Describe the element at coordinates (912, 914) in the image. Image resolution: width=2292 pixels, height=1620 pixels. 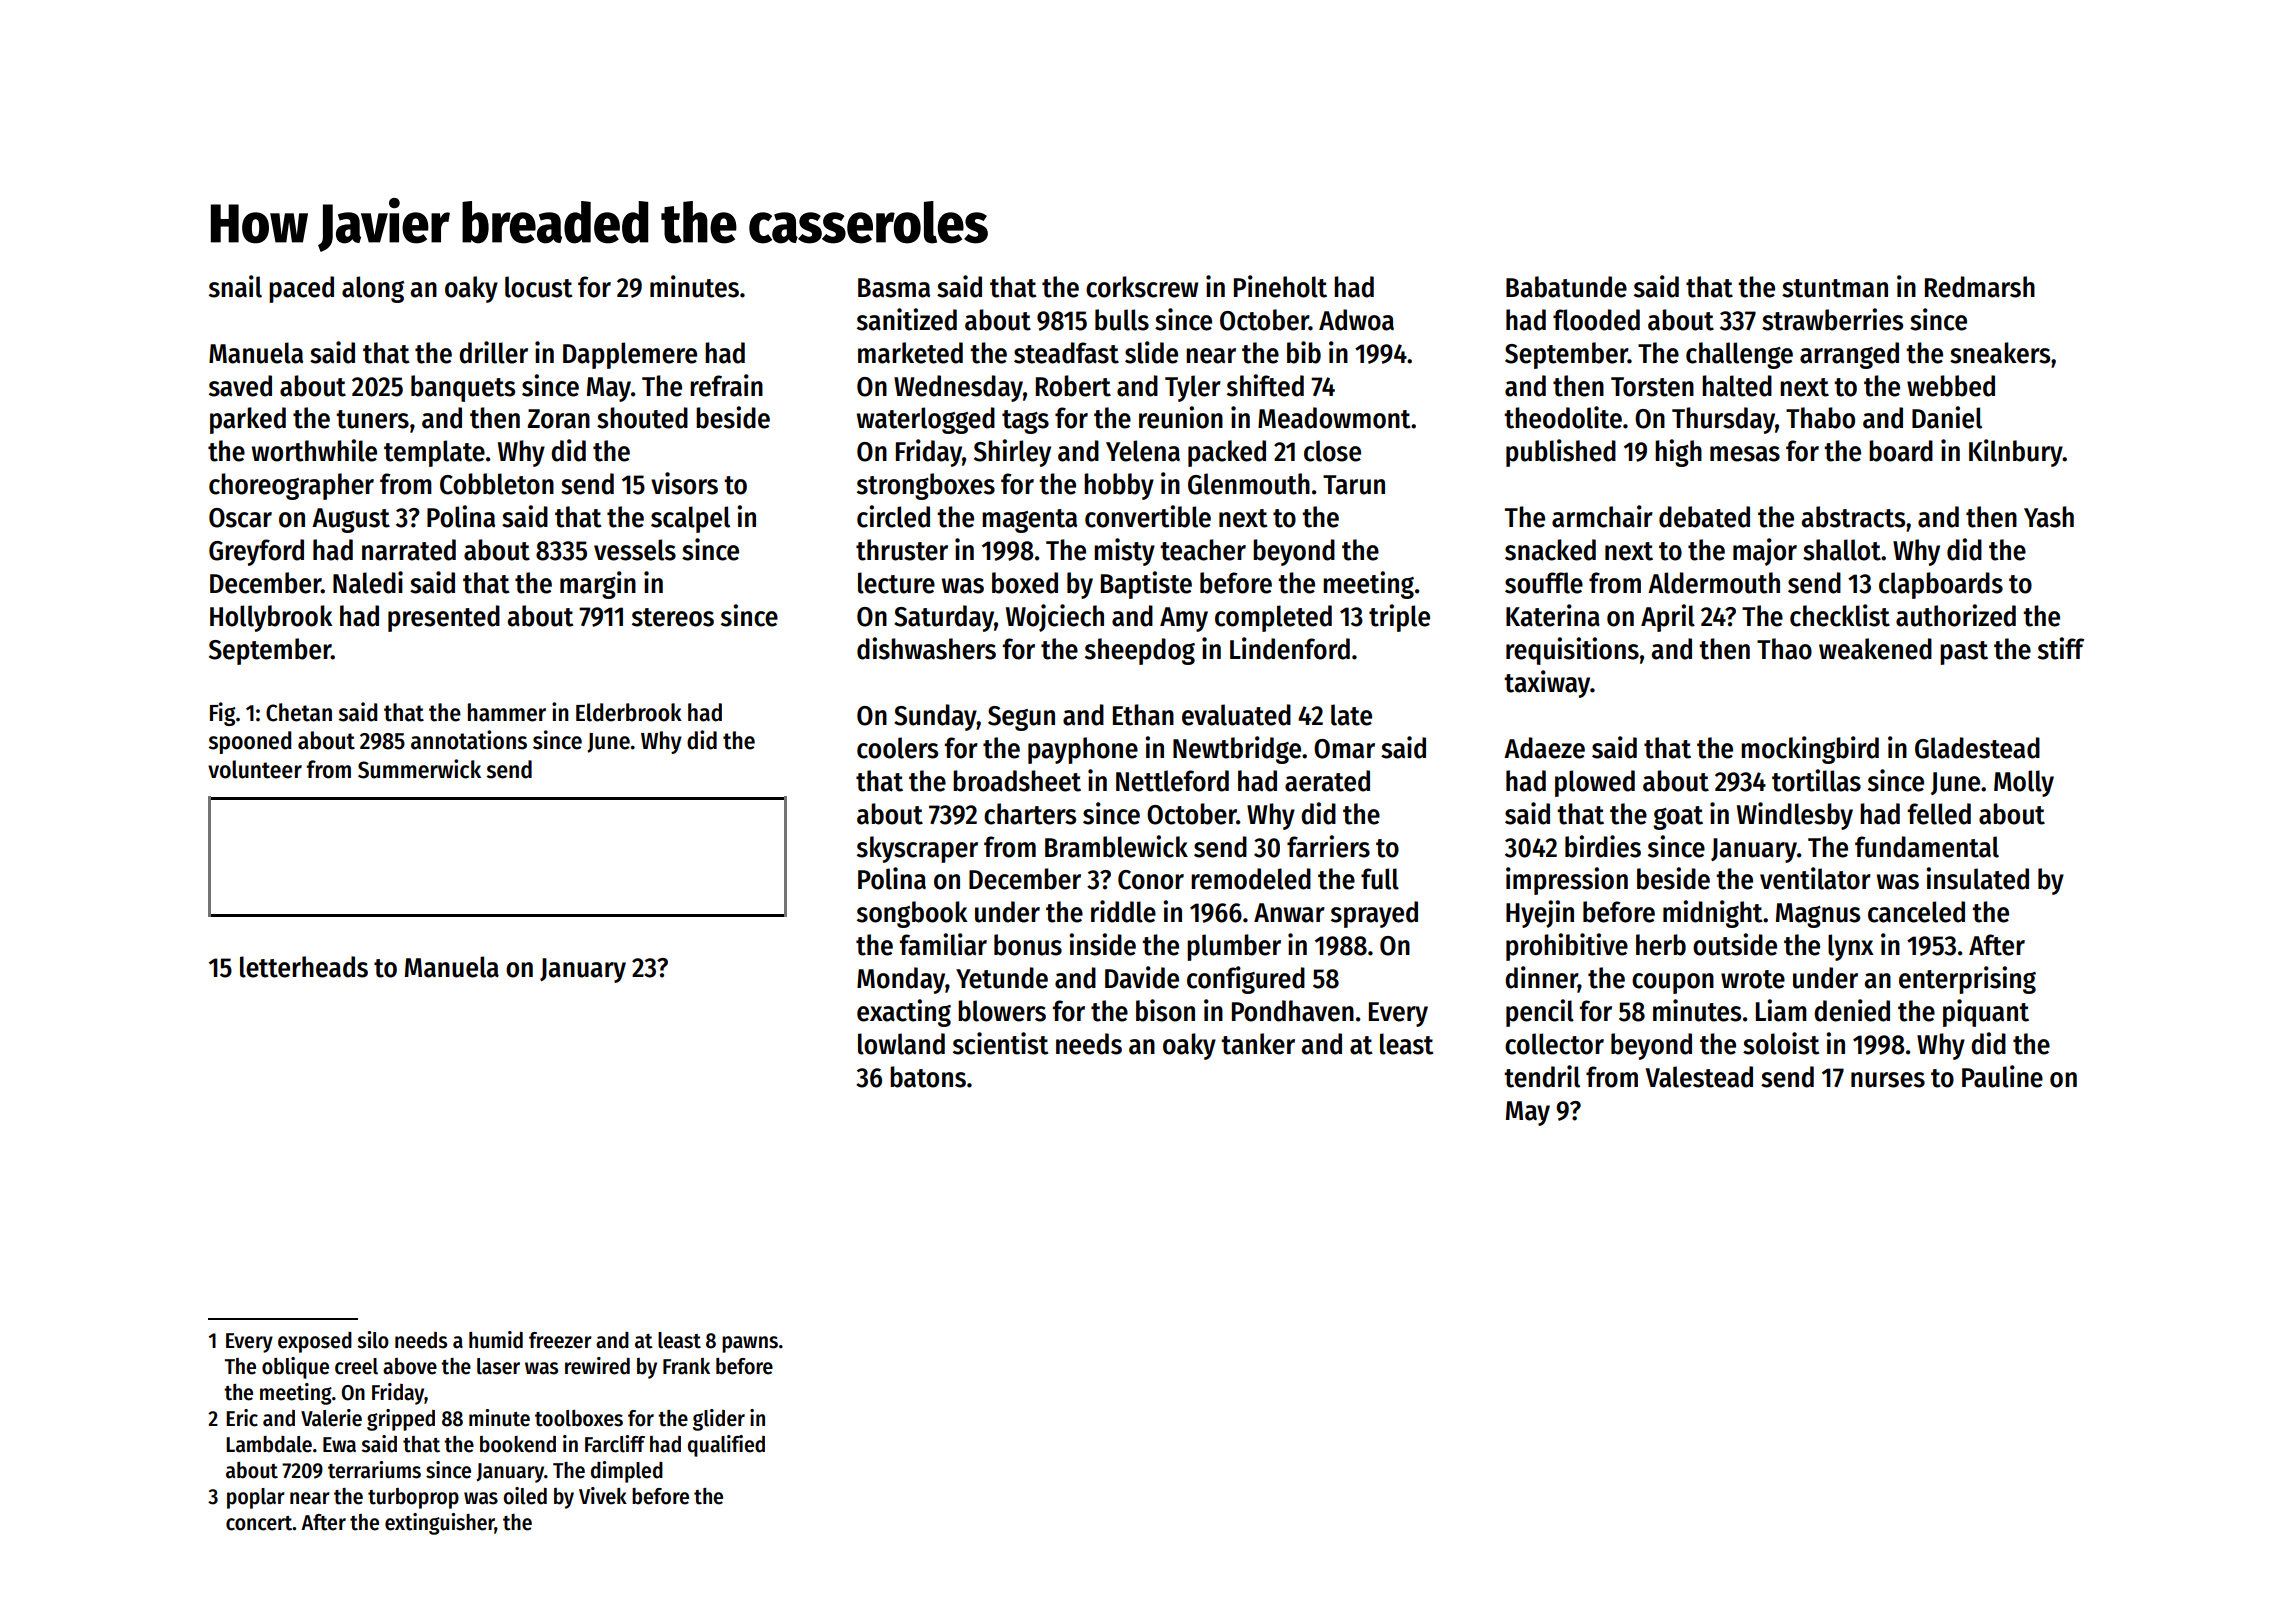
I see `songbook` at that location.
